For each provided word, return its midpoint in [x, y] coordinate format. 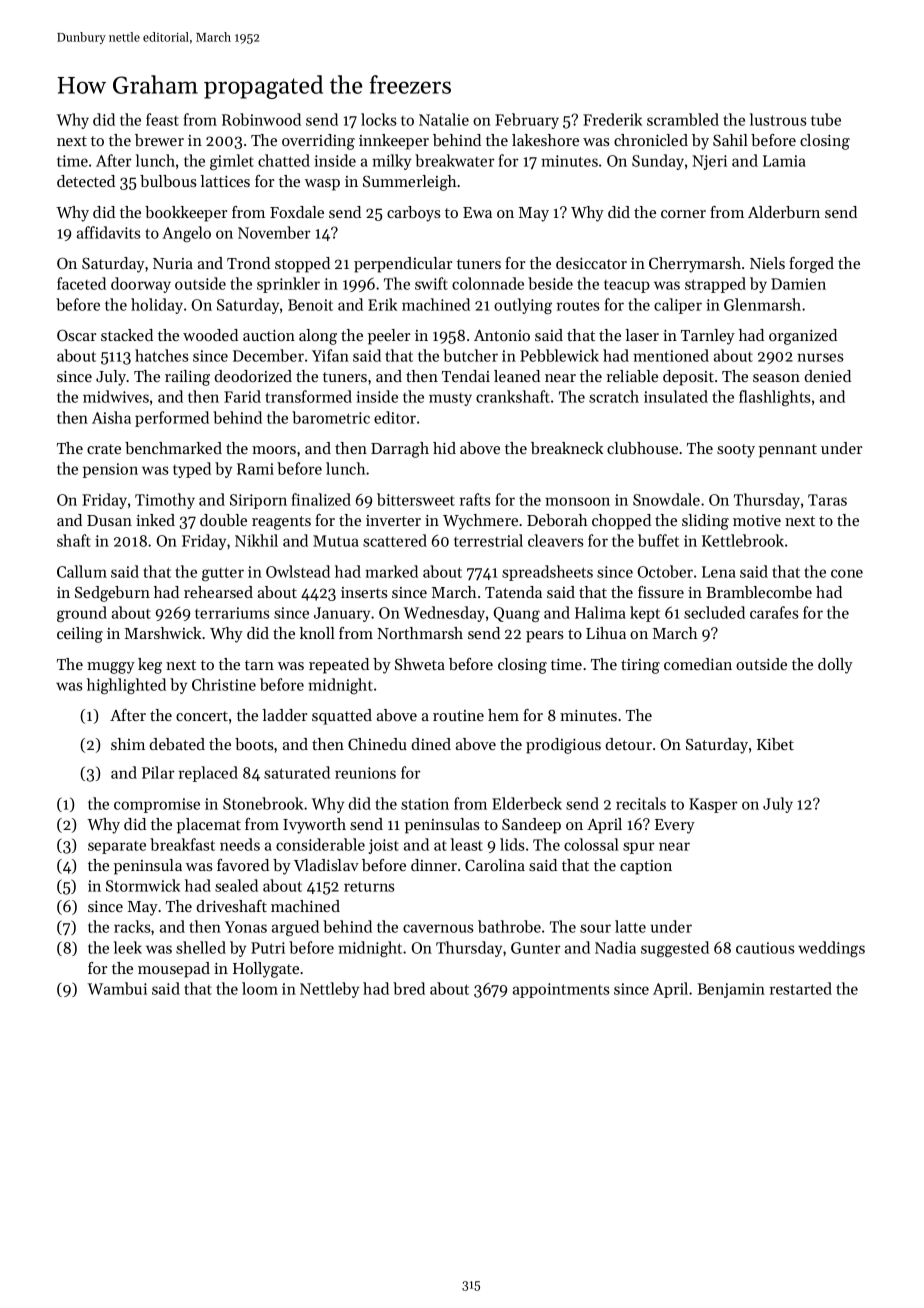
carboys [414, 214]
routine [458, 715]
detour [628, 744]
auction [269, 335]
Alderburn [784, 212]
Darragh [400, 450]
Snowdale [666, 499]
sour [595, 928]
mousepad [174, 970]
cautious [765, 948]
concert [202, 716]
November [274, 232]
